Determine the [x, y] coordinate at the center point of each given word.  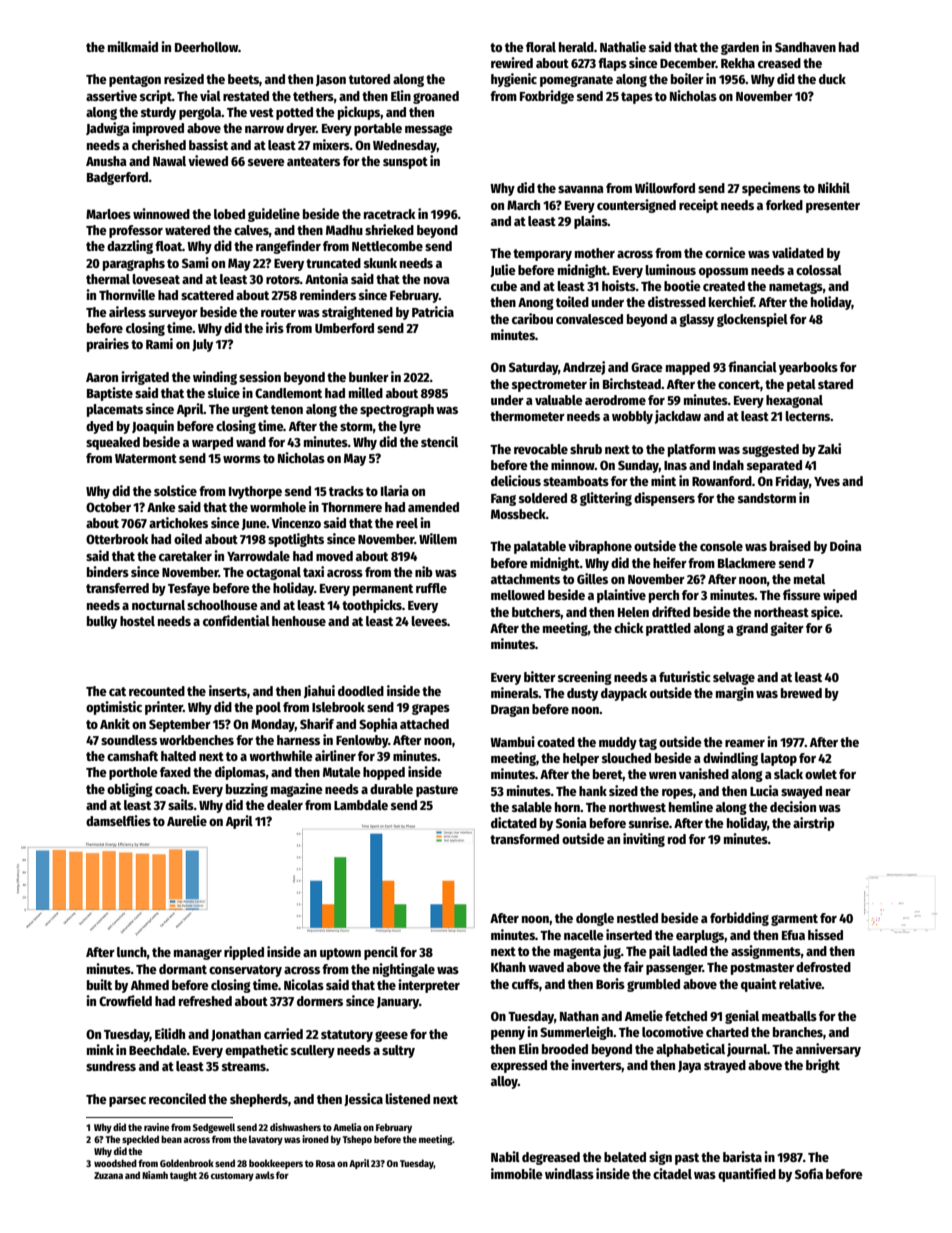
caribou [532, 318]
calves [251, 230]
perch [664, 596]
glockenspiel [752, 320]
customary [232, 1176]
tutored [369, 79]
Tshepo [357, 1140]
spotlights [296, 540]
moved [334, 556]
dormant [183, 969]
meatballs [789, 1016]
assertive [111, 95]
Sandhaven [805, 47]
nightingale [404, 970]
